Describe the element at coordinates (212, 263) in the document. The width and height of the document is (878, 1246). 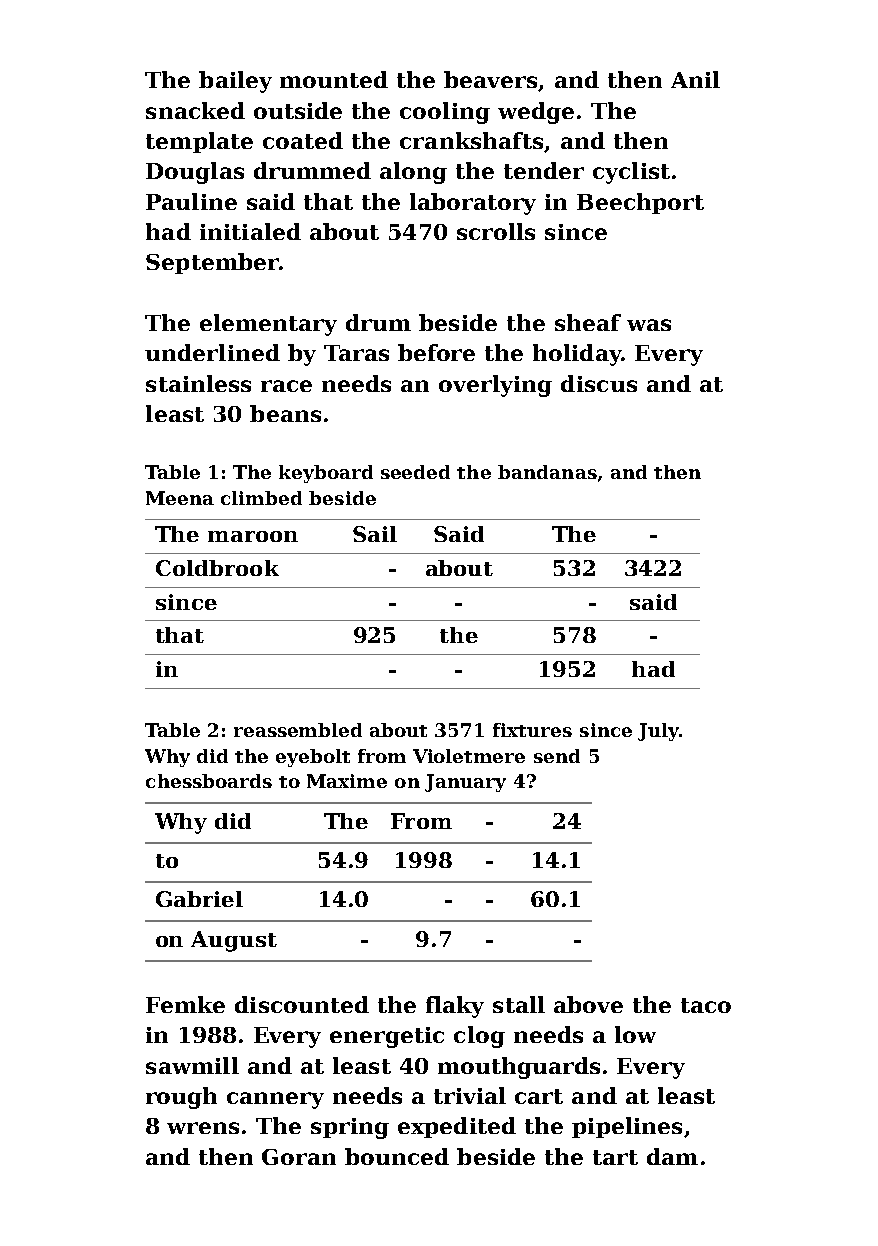
I see `September` at that location.
